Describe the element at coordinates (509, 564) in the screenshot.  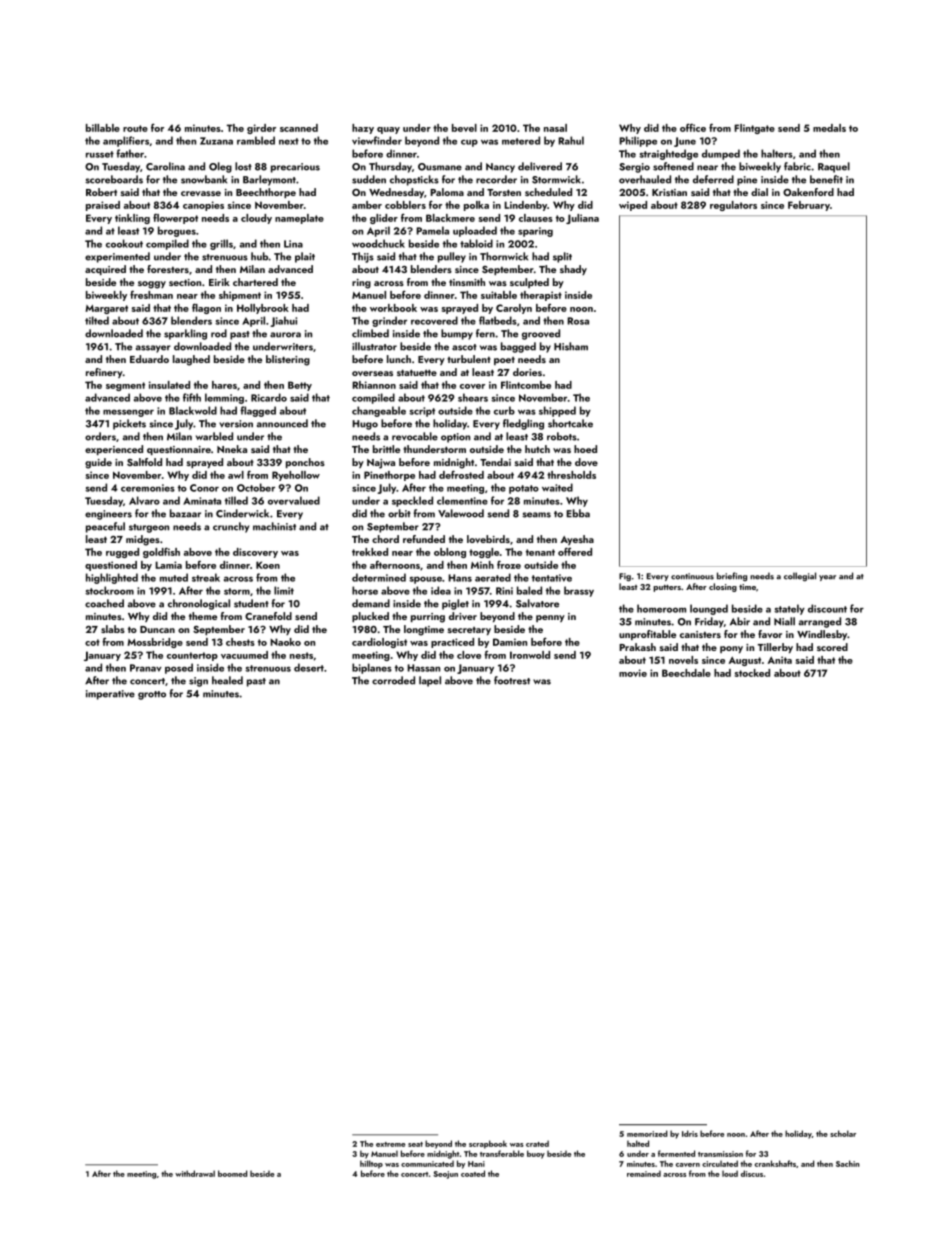
I see `froze` at that location.
